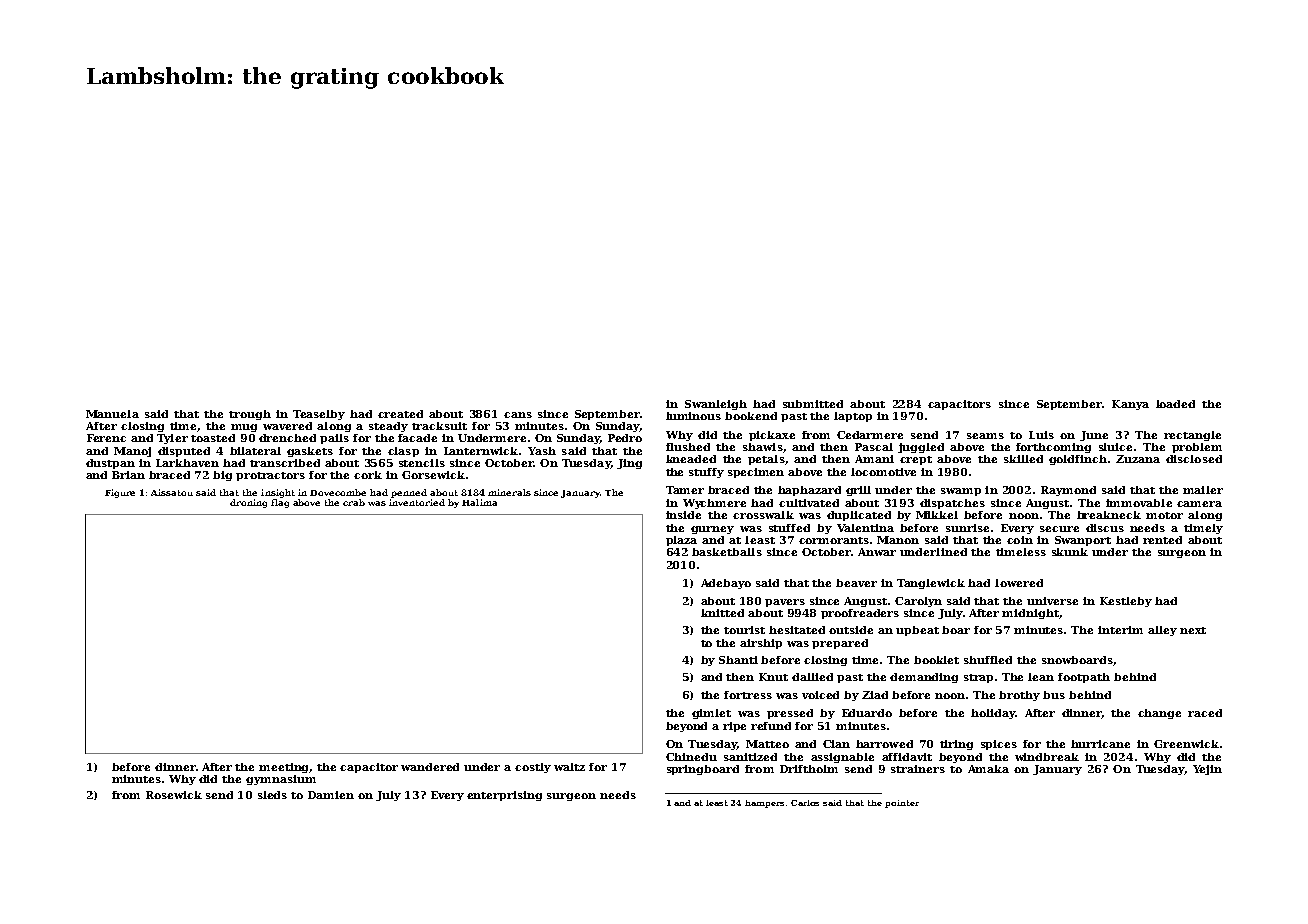 The image size is (1308, 924). Describe the element at coordinates (693, 416) in the screenshot. I see `luminous` at that location.
